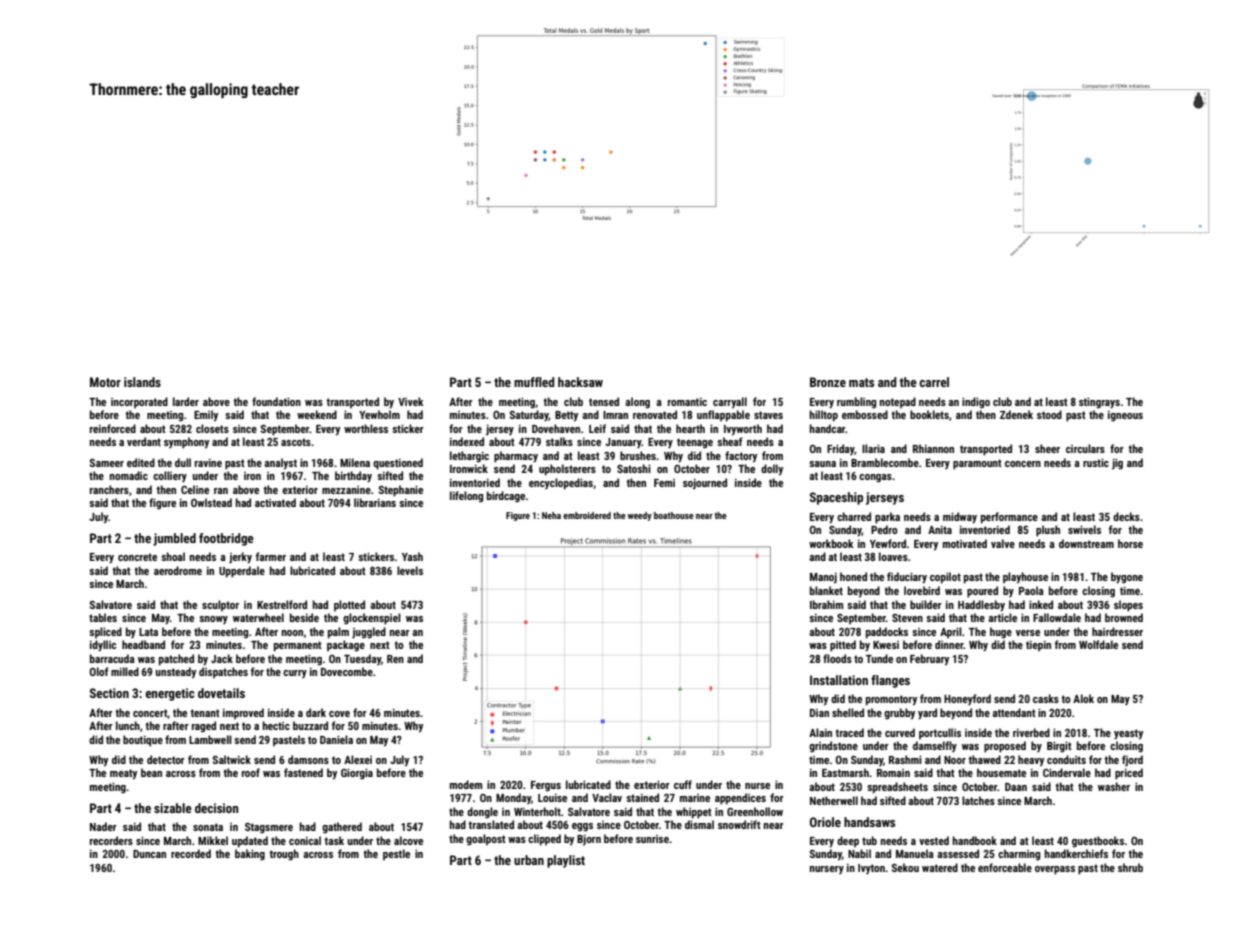 Image resolution: width=1233 pixels, height=952 pixels. What do you see at coordinates (206, 416) in the screenshot?
I see `Emily` at bounding box center [206, 416].
